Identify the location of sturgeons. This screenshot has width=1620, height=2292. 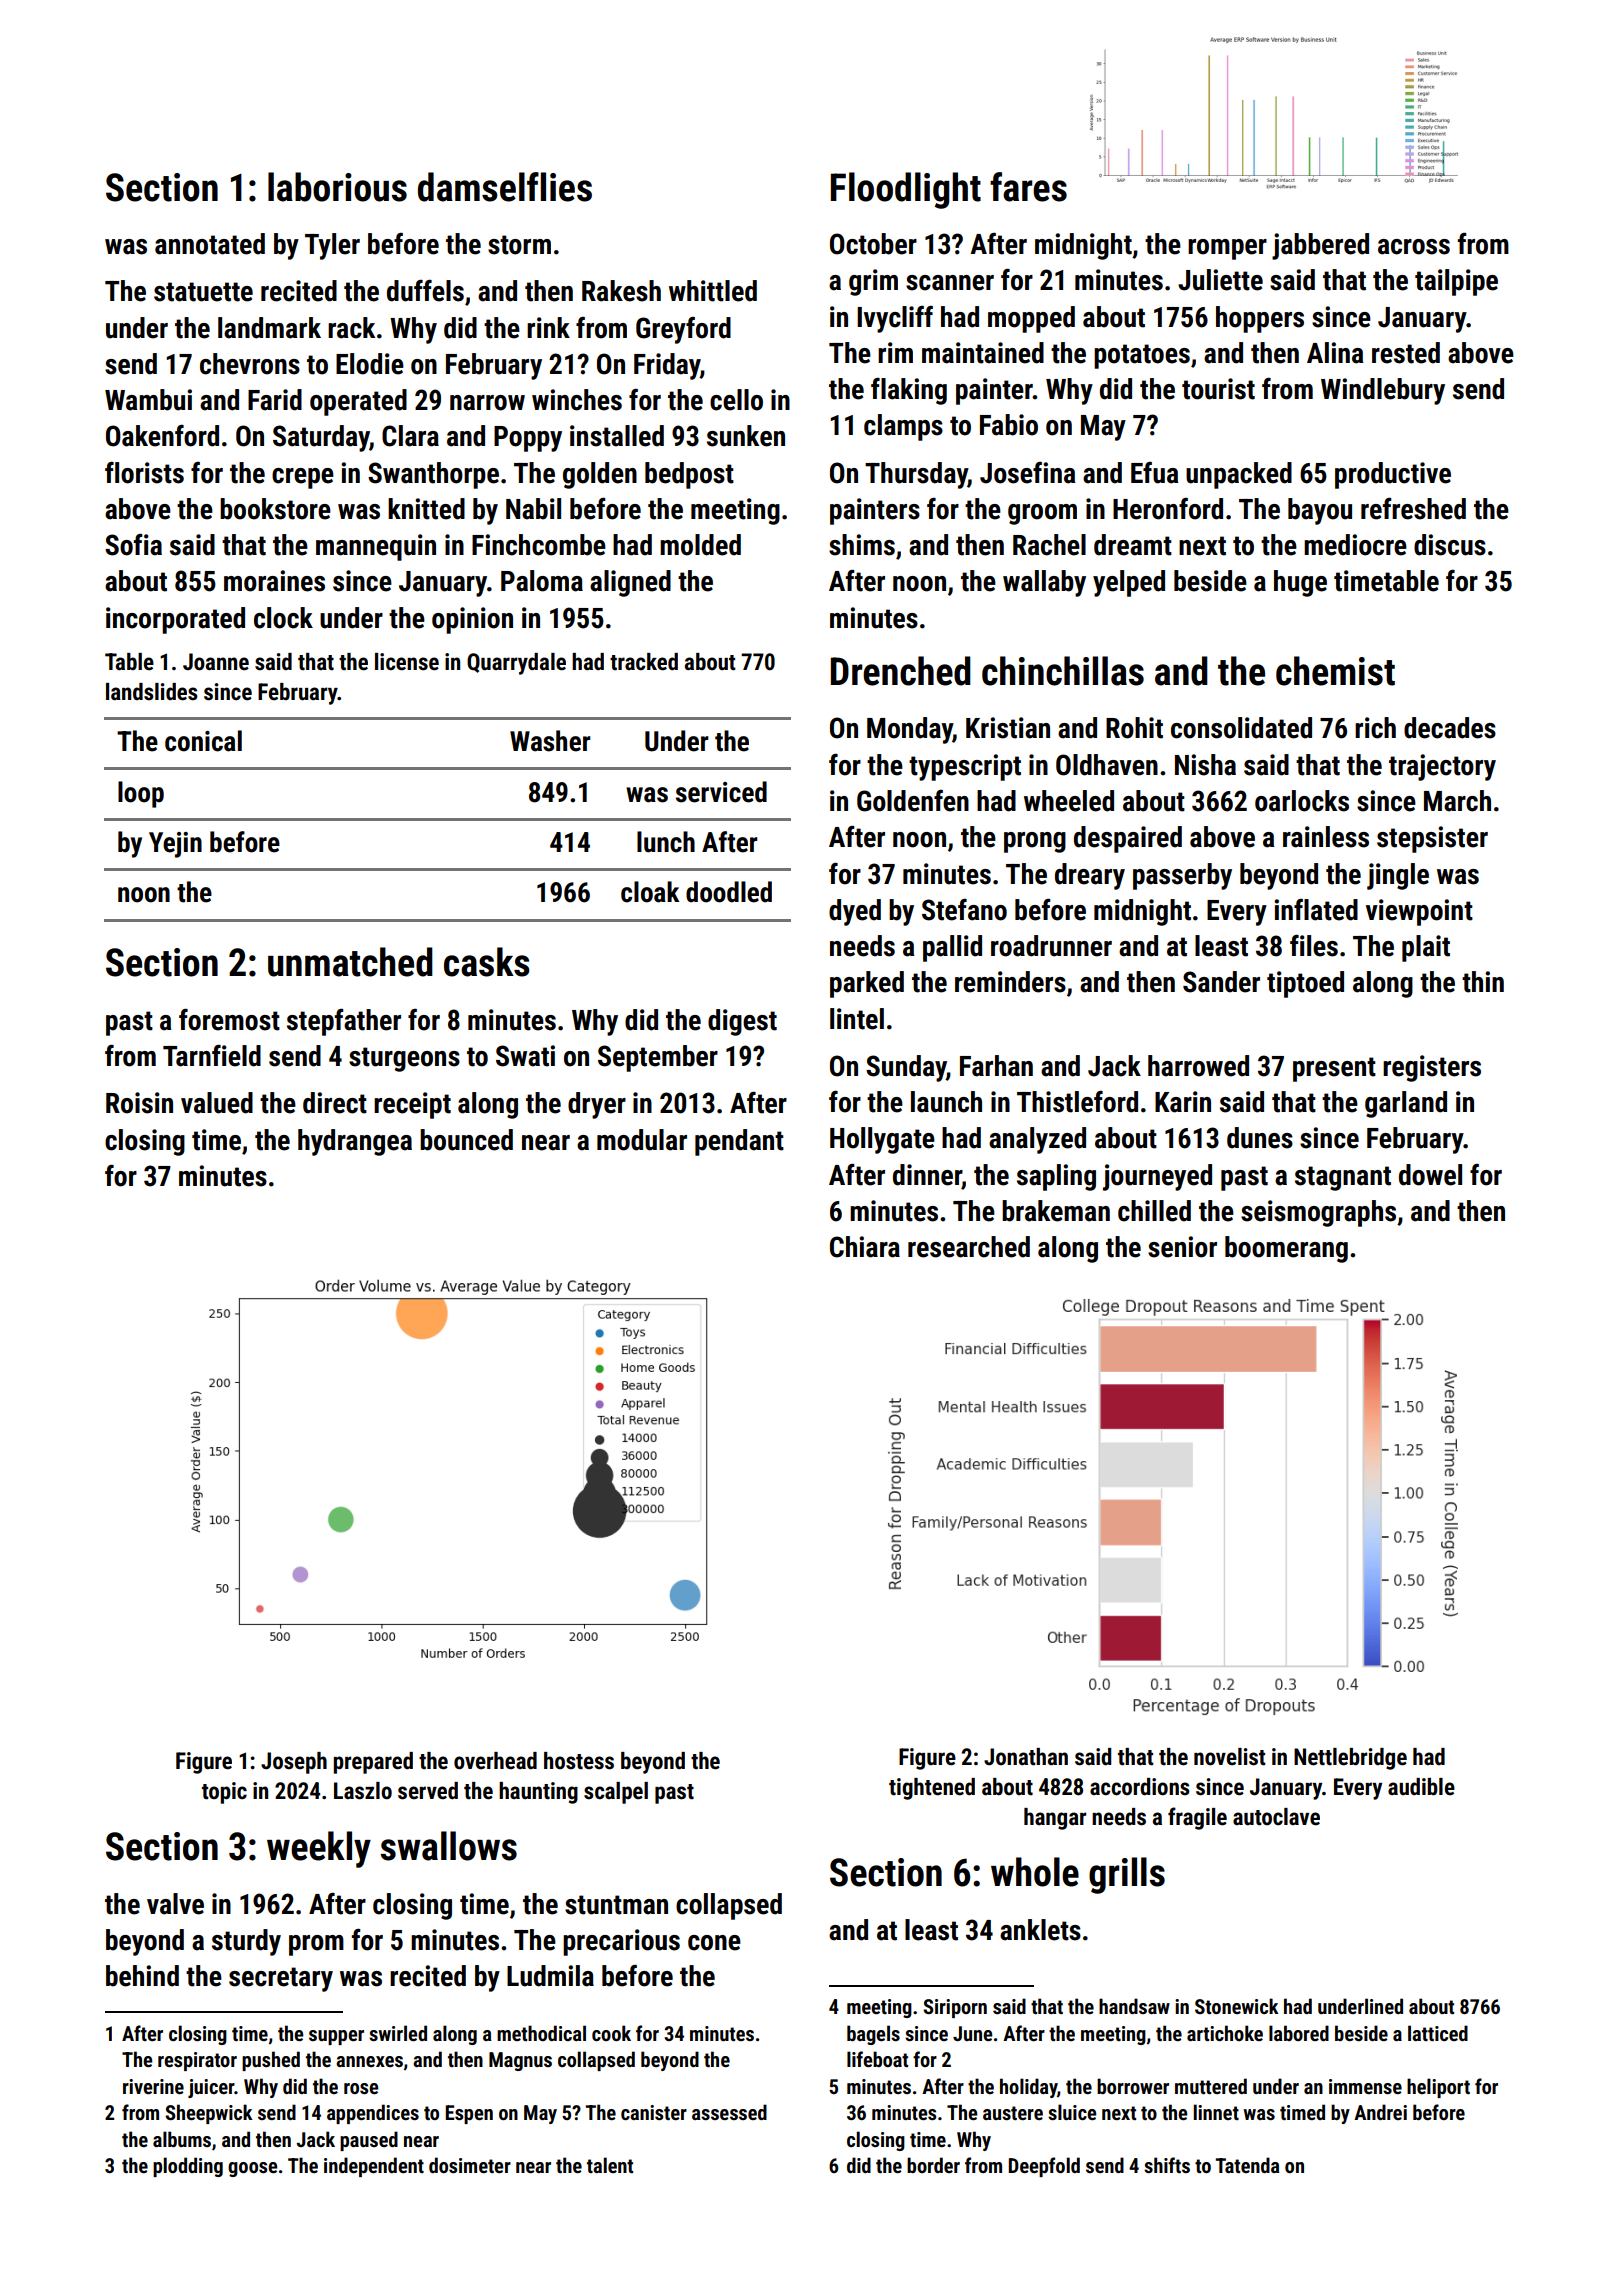
(404, 1059).
